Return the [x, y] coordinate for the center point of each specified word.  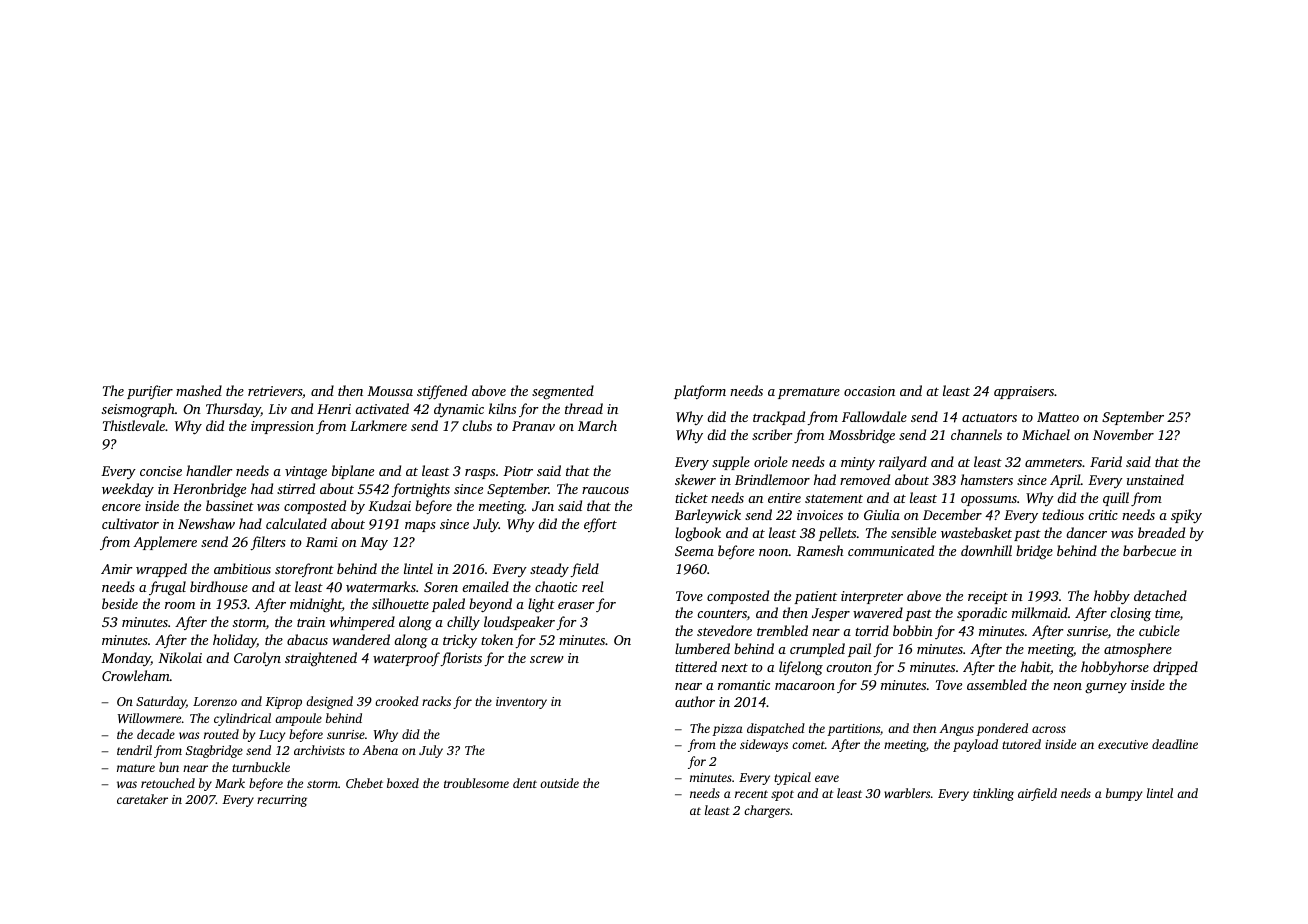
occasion [869, 391]
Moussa [390, 391]
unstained [1155, 479]
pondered [1002, 729]
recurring [282, 801]
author [695, 701]
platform [700, 392]
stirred [296, 488]
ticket [691, 497]
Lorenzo [215, 701]
